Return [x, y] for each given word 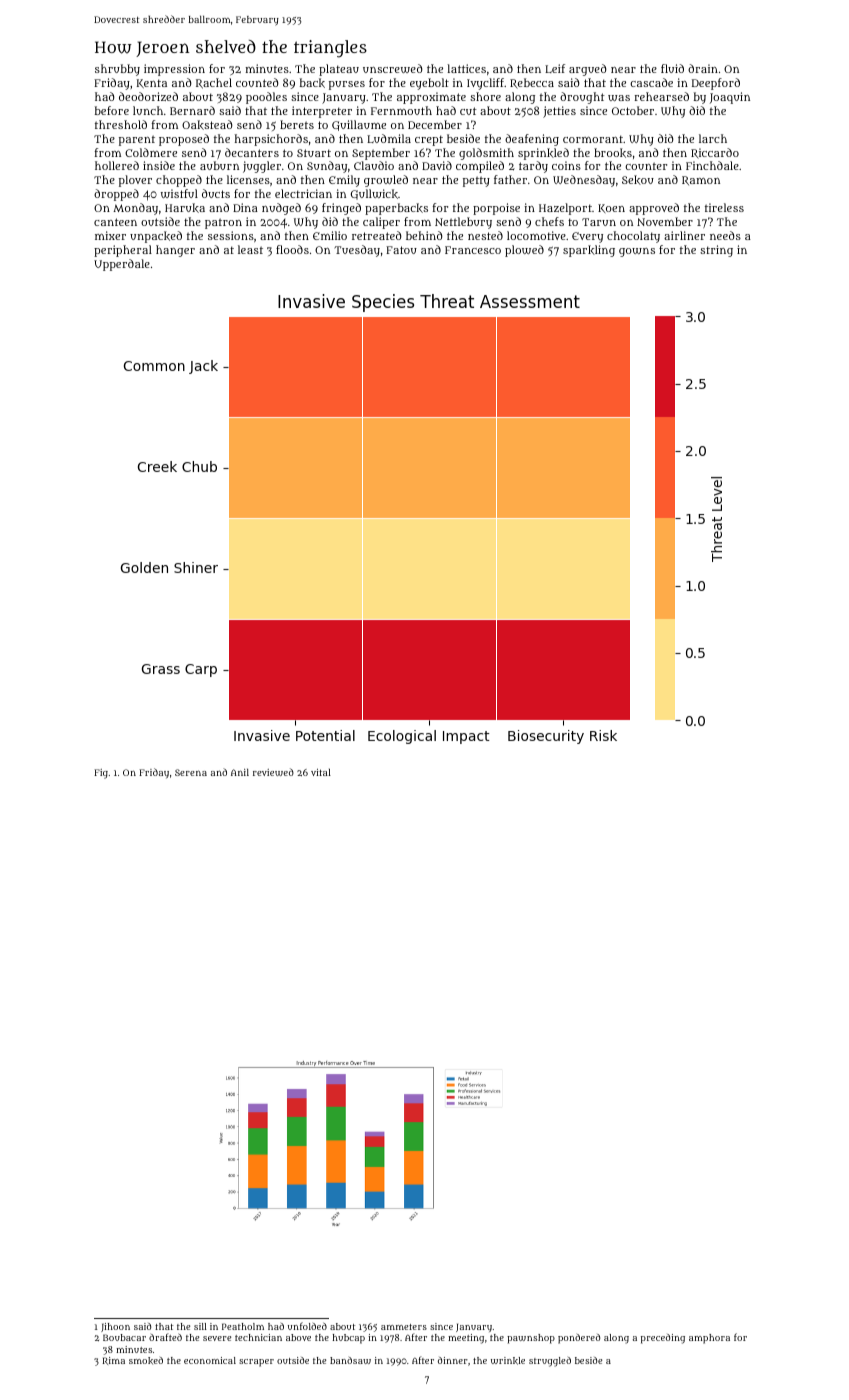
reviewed [273, 772]
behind [424, 235]
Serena [191, 772]
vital [321, 772]
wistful [179, 193]
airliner [684, 235]
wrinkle [508, 1361]
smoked [146, 1361]
